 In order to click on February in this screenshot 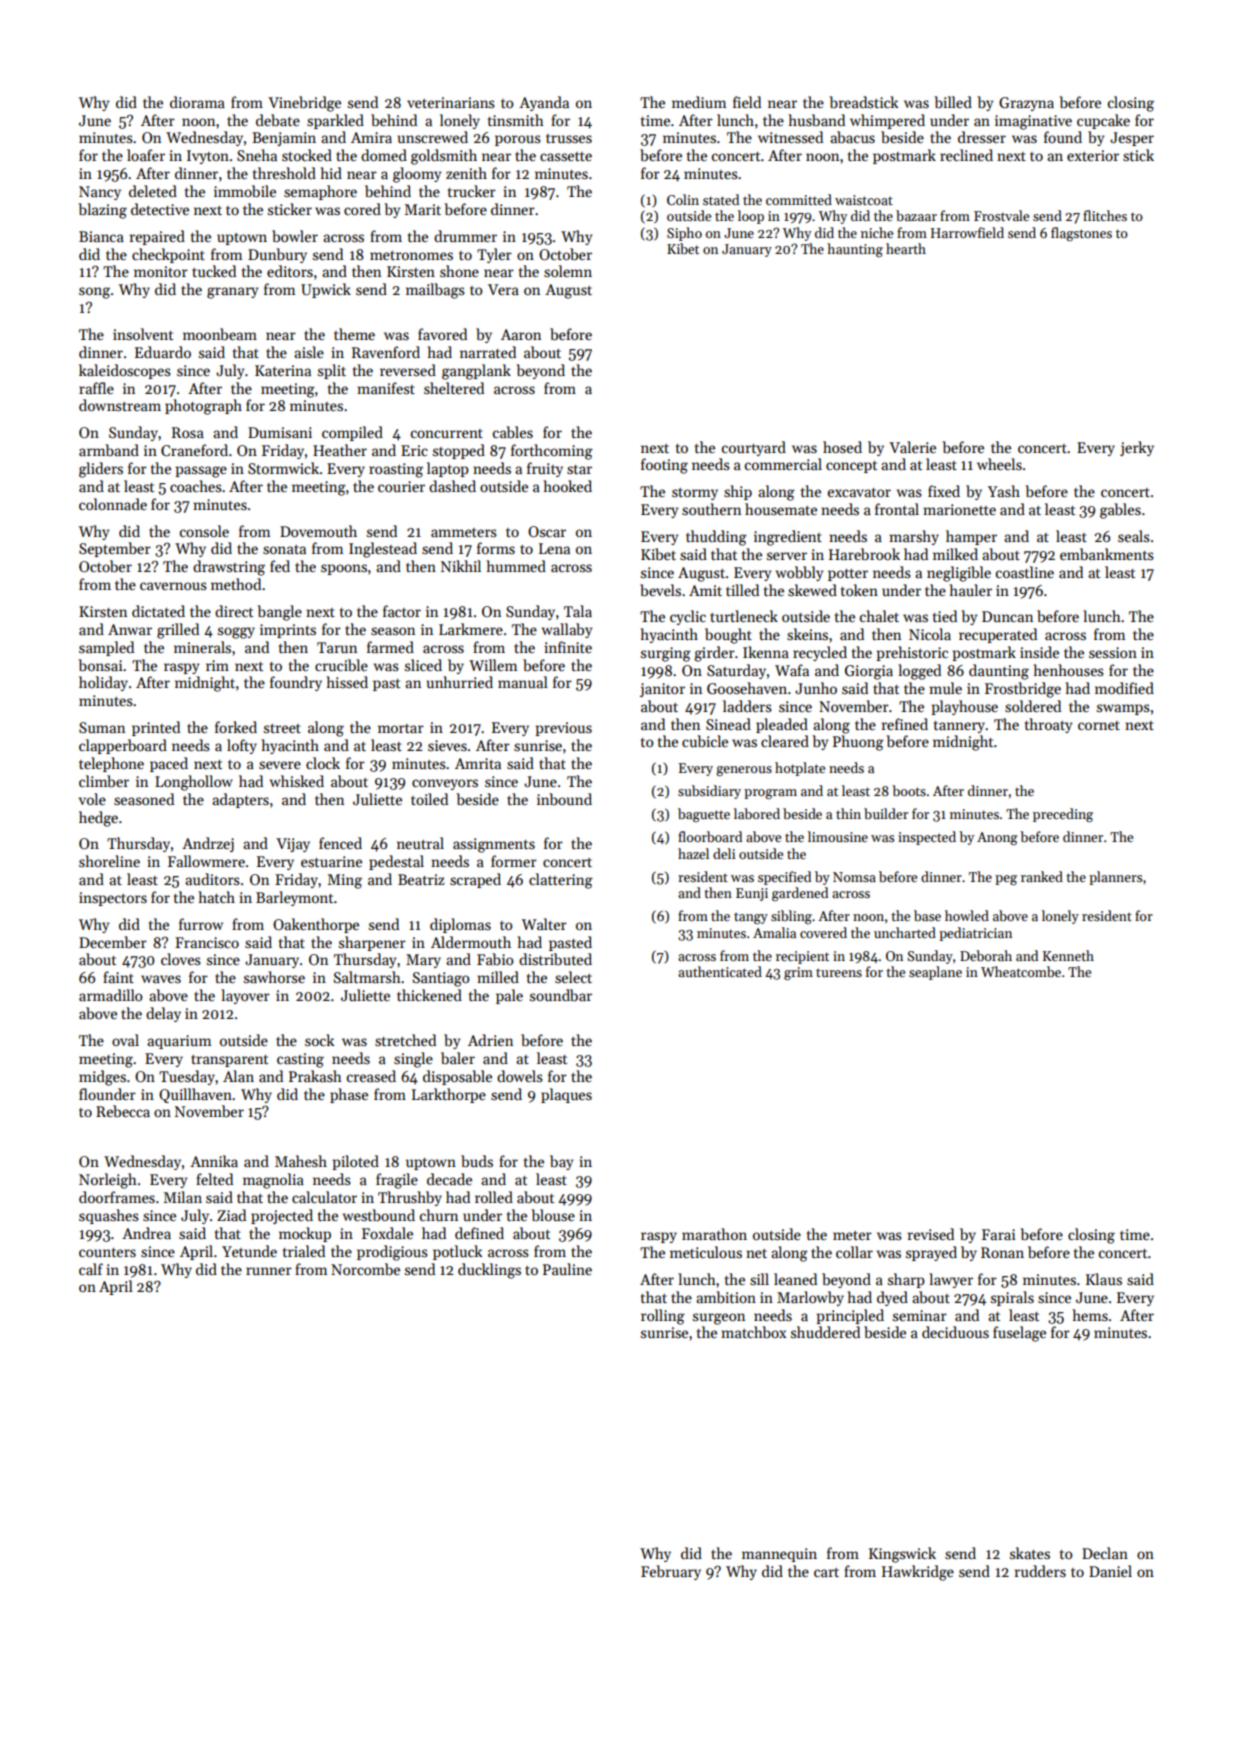, I will do `click(671, 1572)`.
